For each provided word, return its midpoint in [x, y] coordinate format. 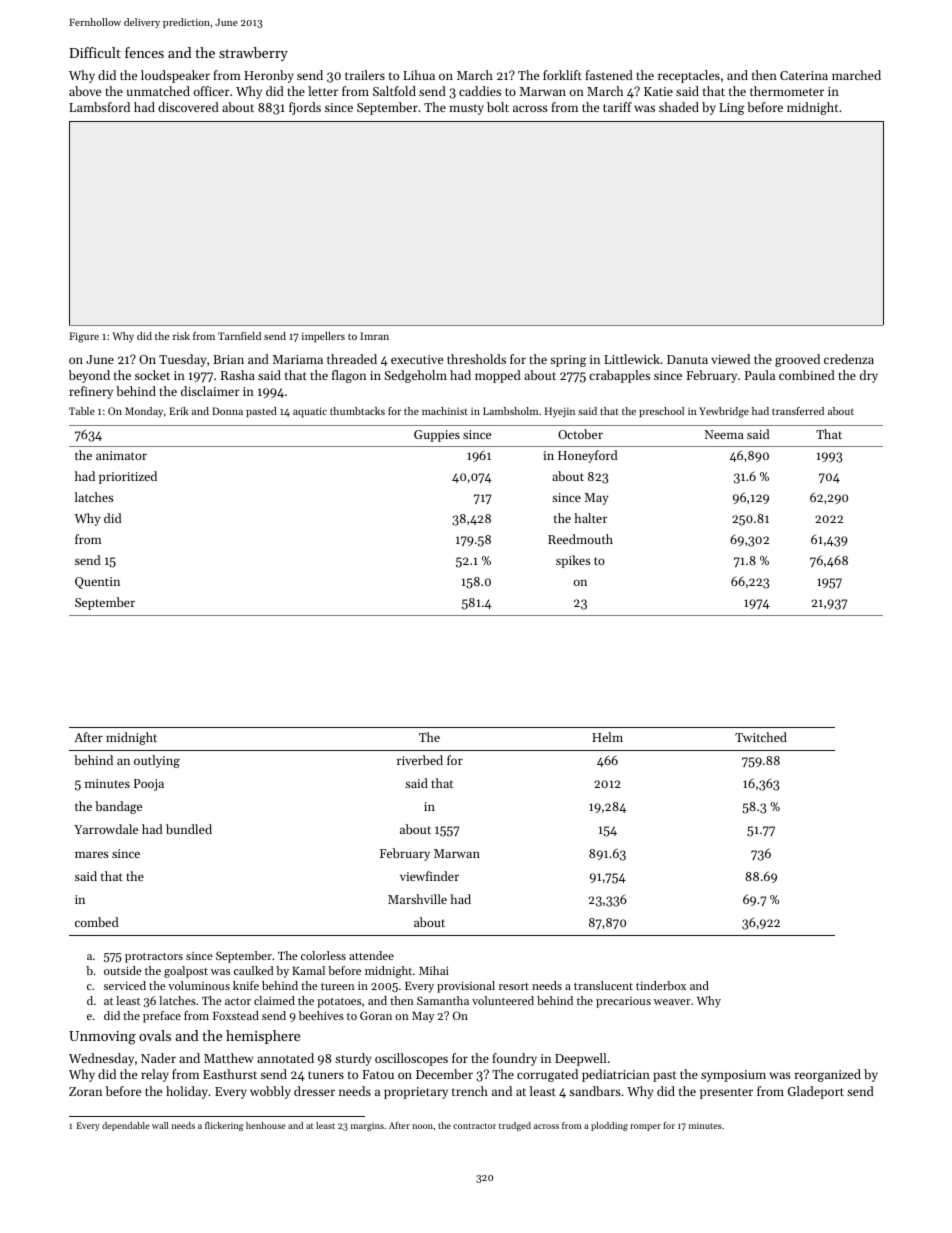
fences [144, 52]
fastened [609, 75]
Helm [607, 737]
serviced [125, 985]
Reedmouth [580, 539]
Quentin [97, 583]
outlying [157, 761]
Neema [724, 434]
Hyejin [560, 412]
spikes [573, 561]
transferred [798, 411]
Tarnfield [239, 336]
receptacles [689, 76]
